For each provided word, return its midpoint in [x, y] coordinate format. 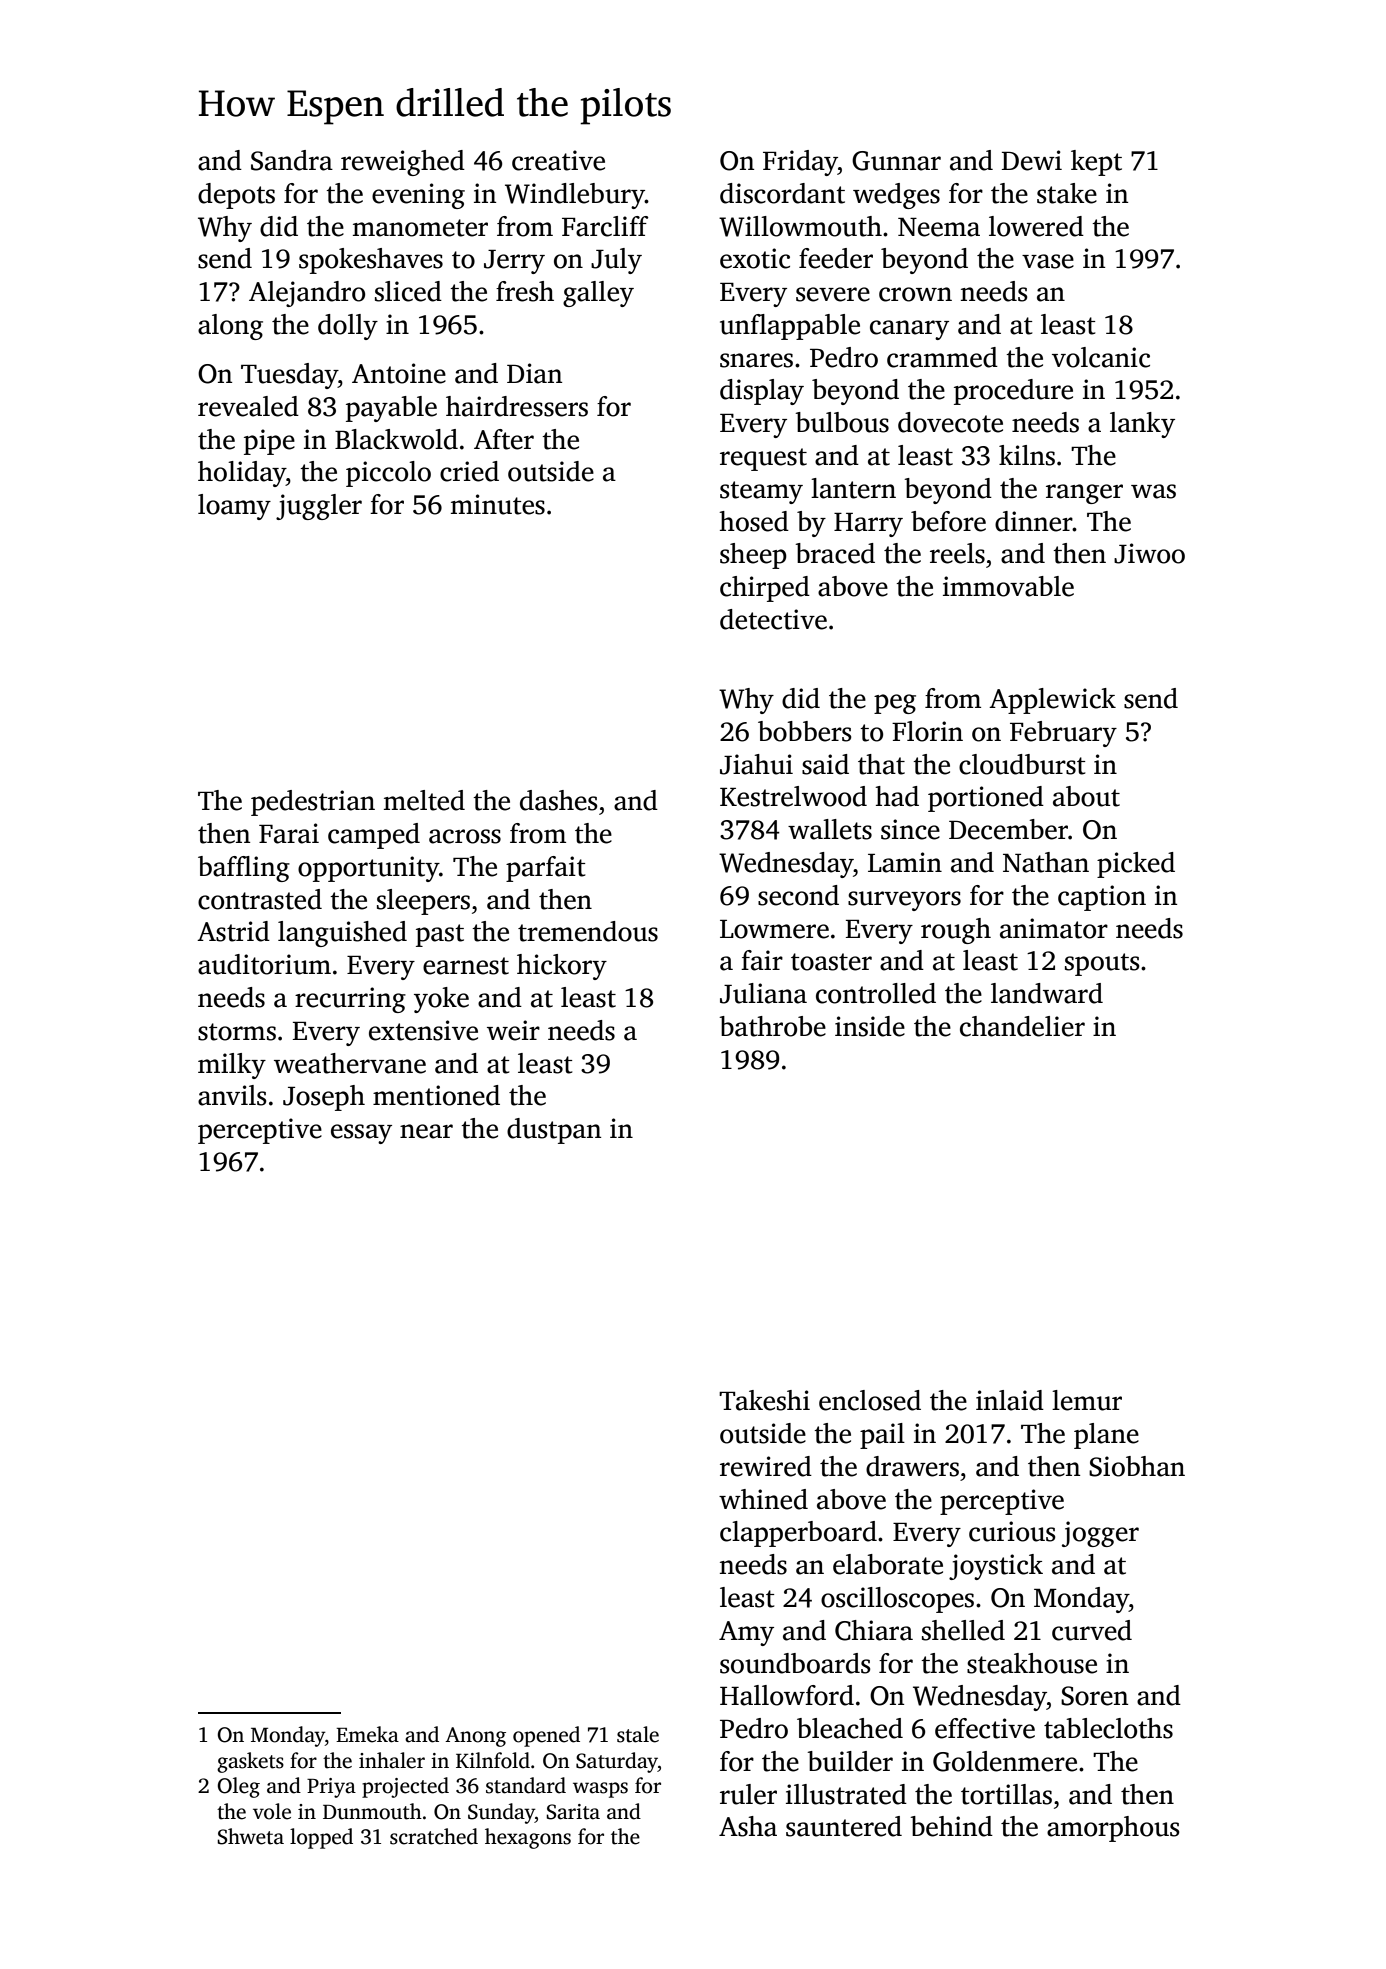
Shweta [250, 1836]
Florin [927, 731]
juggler [319, 507]
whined [763, 1499]
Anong [475, 1737]
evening [418, 196]
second [798, 895]
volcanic [1101, 357]
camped [374, 836]
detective [773, 619]
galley [598, 294]
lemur [1087, 1400]
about [1086, 796]
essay [361, 1134]
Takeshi [764, 1400]
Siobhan [1137, 1466]
